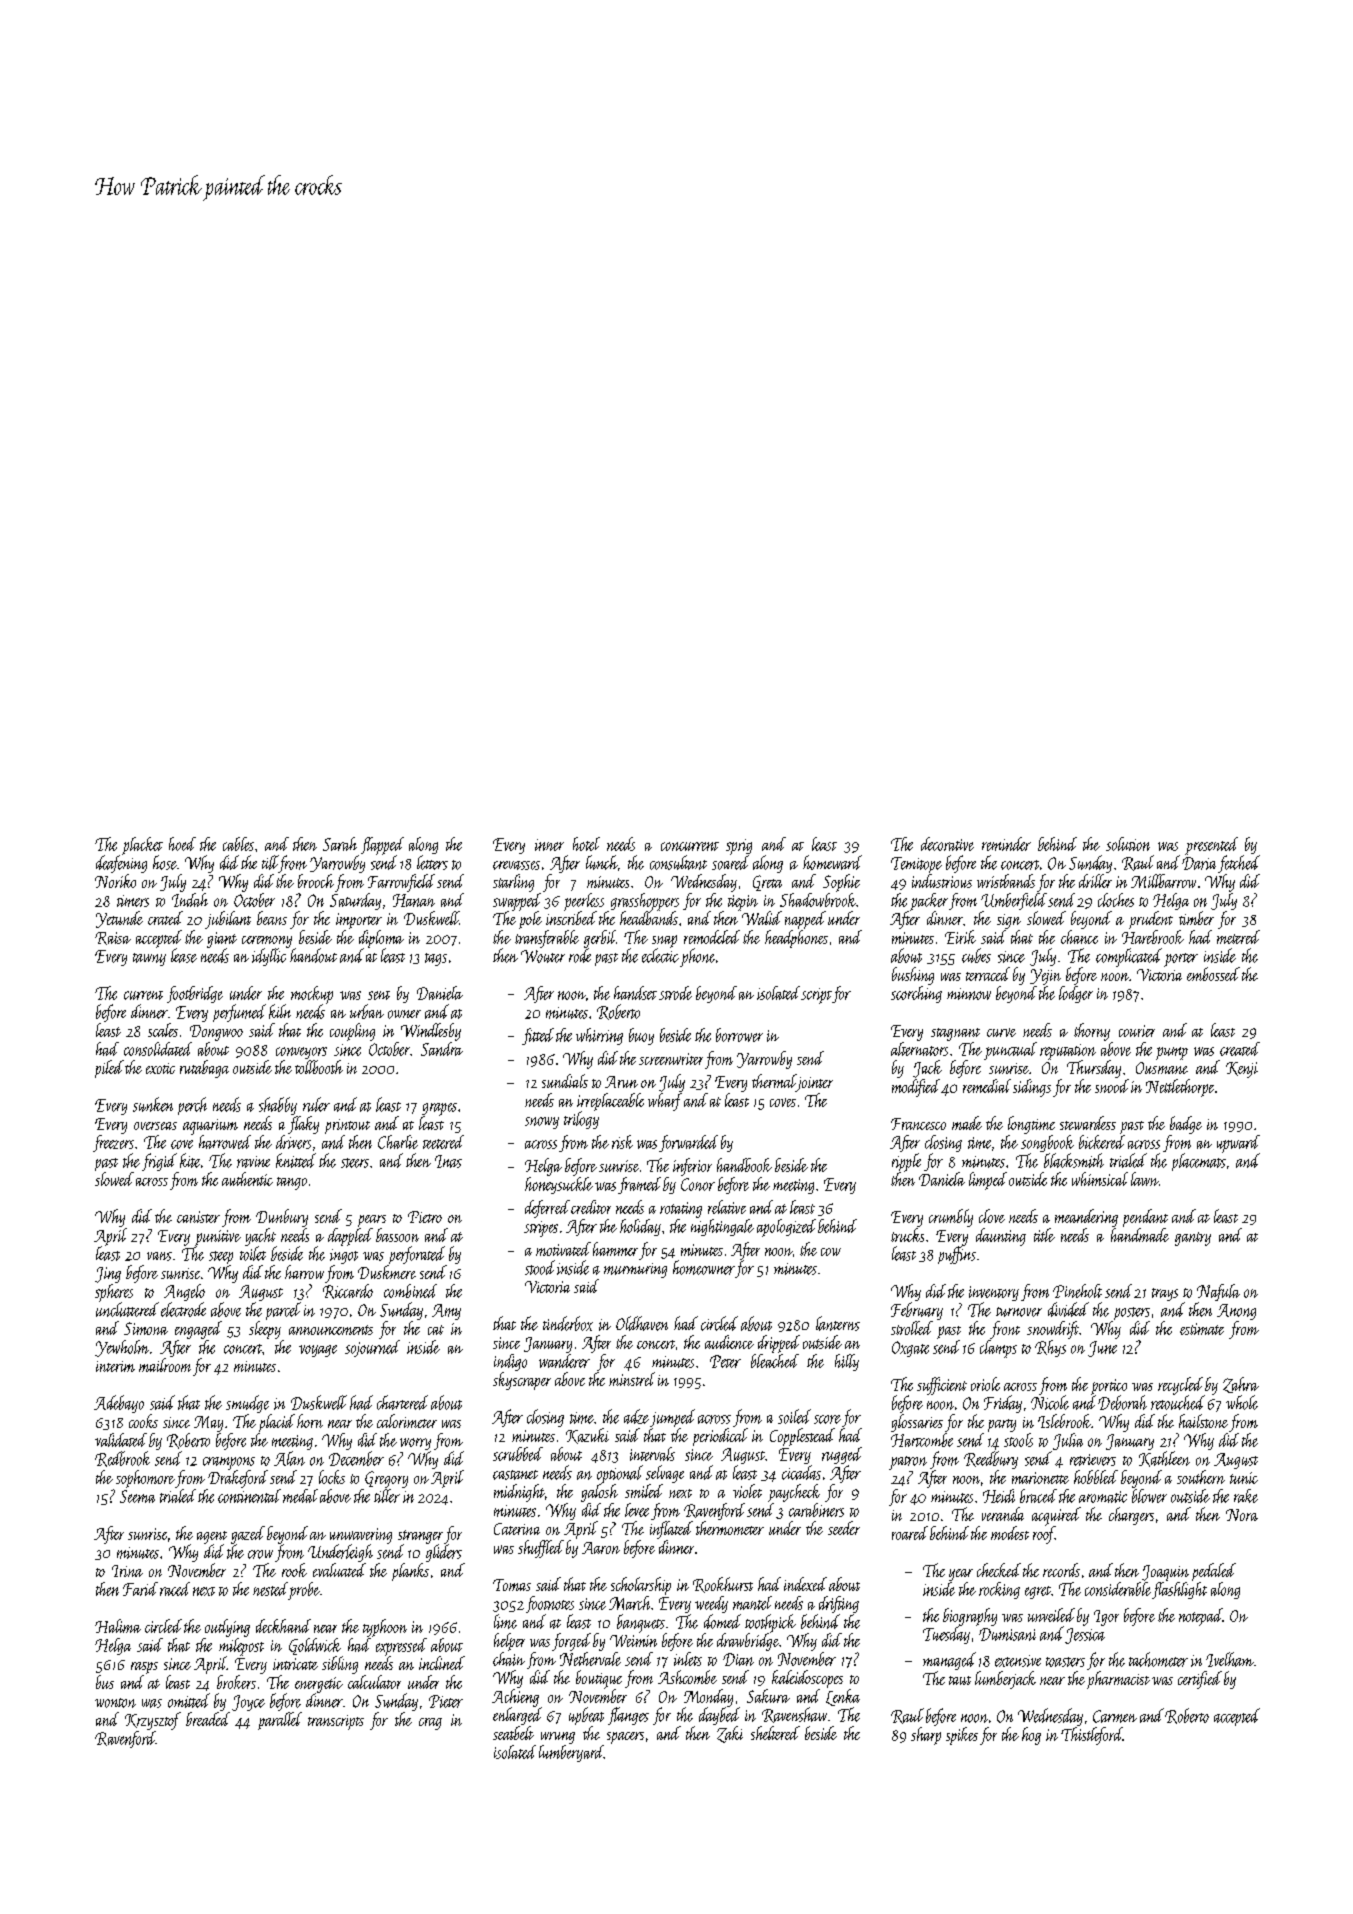  Describe the element at coordinates (155, 1126) in the screenshot. I see `overseas` at that location.
